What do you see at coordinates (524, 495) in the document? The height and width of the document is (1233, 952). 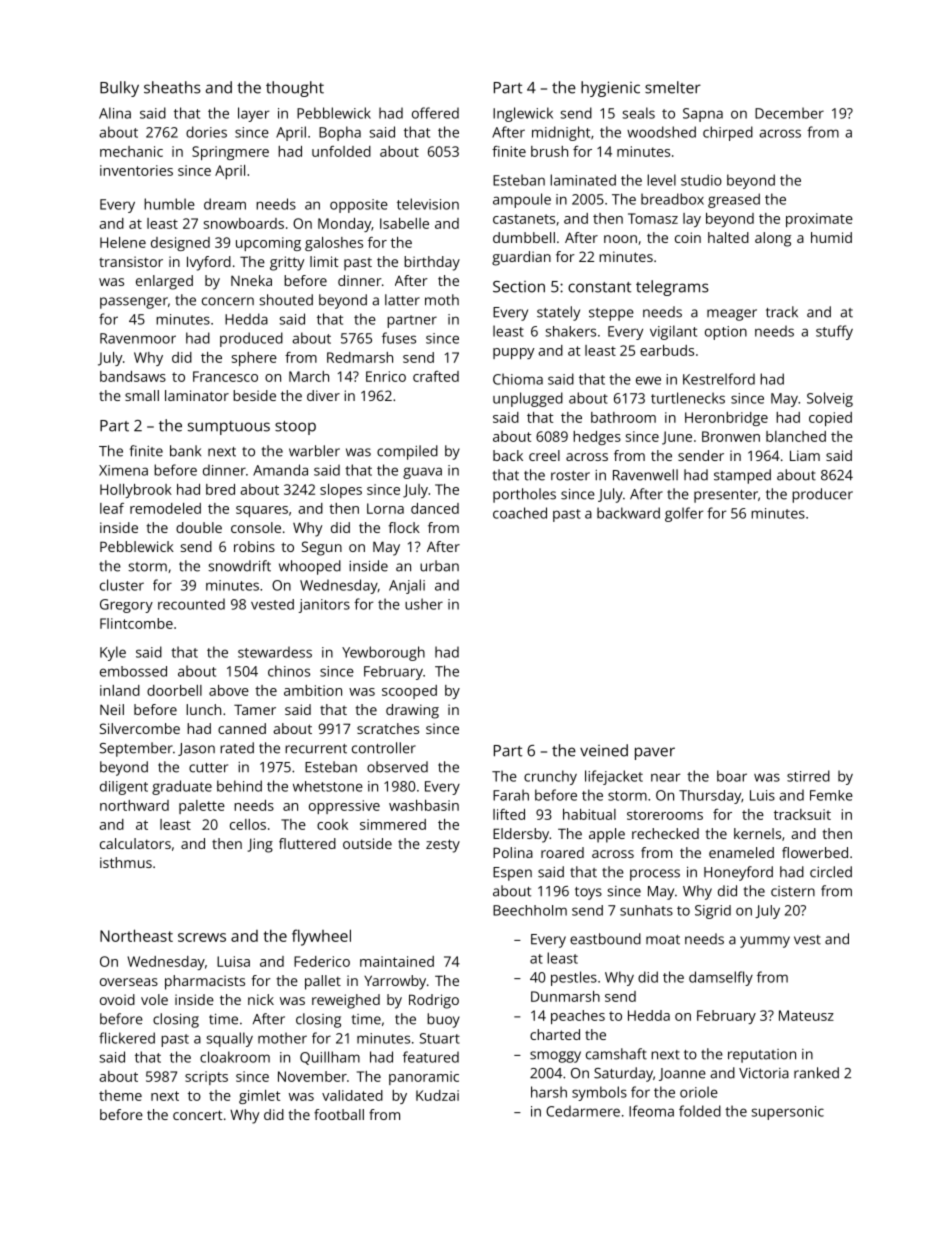 I see `portholes` at bounding box center [524, 495].
